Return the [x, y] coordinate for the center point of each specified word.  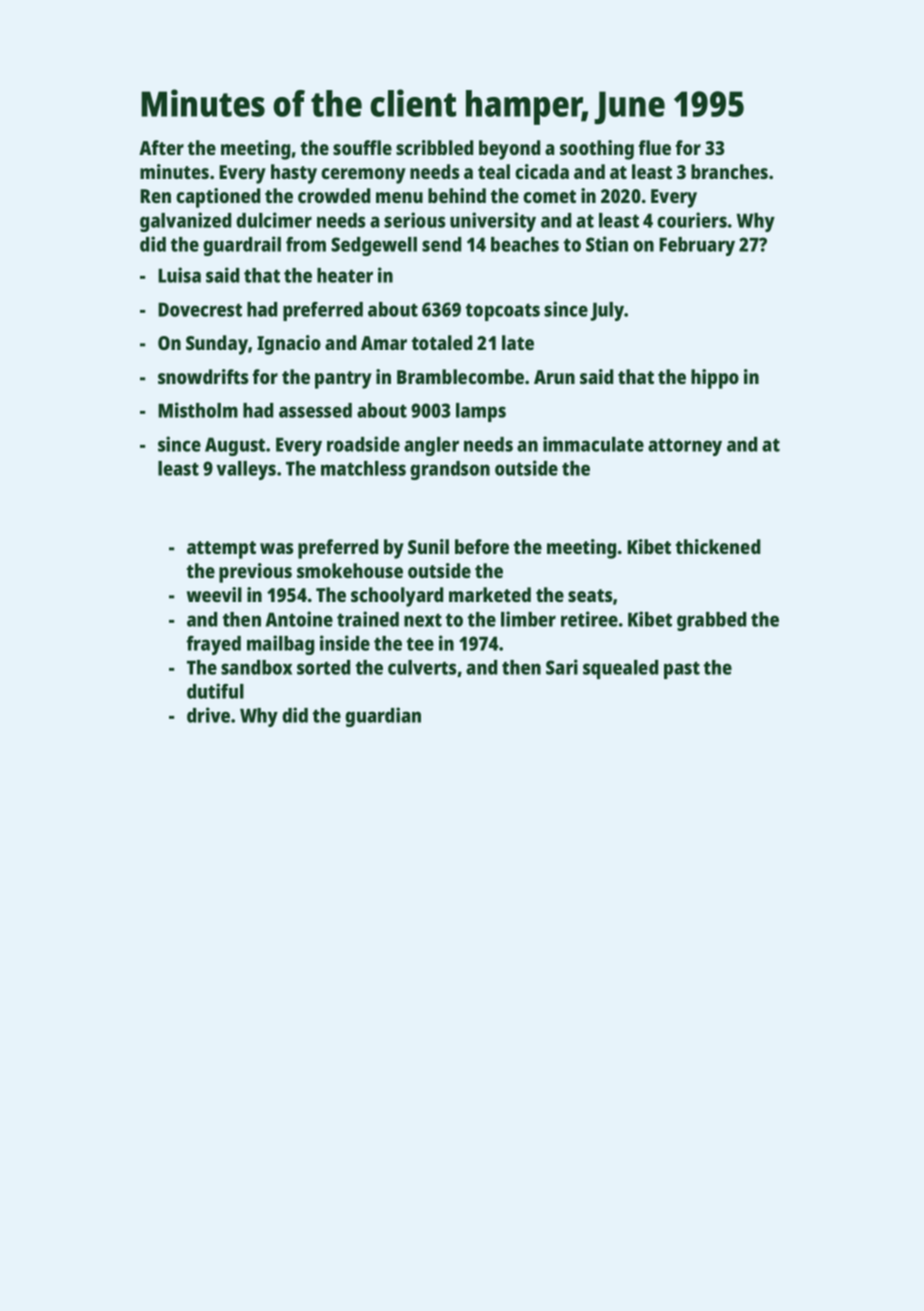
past [682, 670]
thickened [718, 546]
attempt [221, 550]
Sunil [428, 546]
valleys [246, 470]
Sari [562, 667]
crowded [334, 195]
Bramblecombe [460, 376]
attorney [685, 447]
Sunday [217, 345]
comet [549, 196]
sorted [323, 667]
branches [729, 171]
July [607, 311]
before [482, 546]
